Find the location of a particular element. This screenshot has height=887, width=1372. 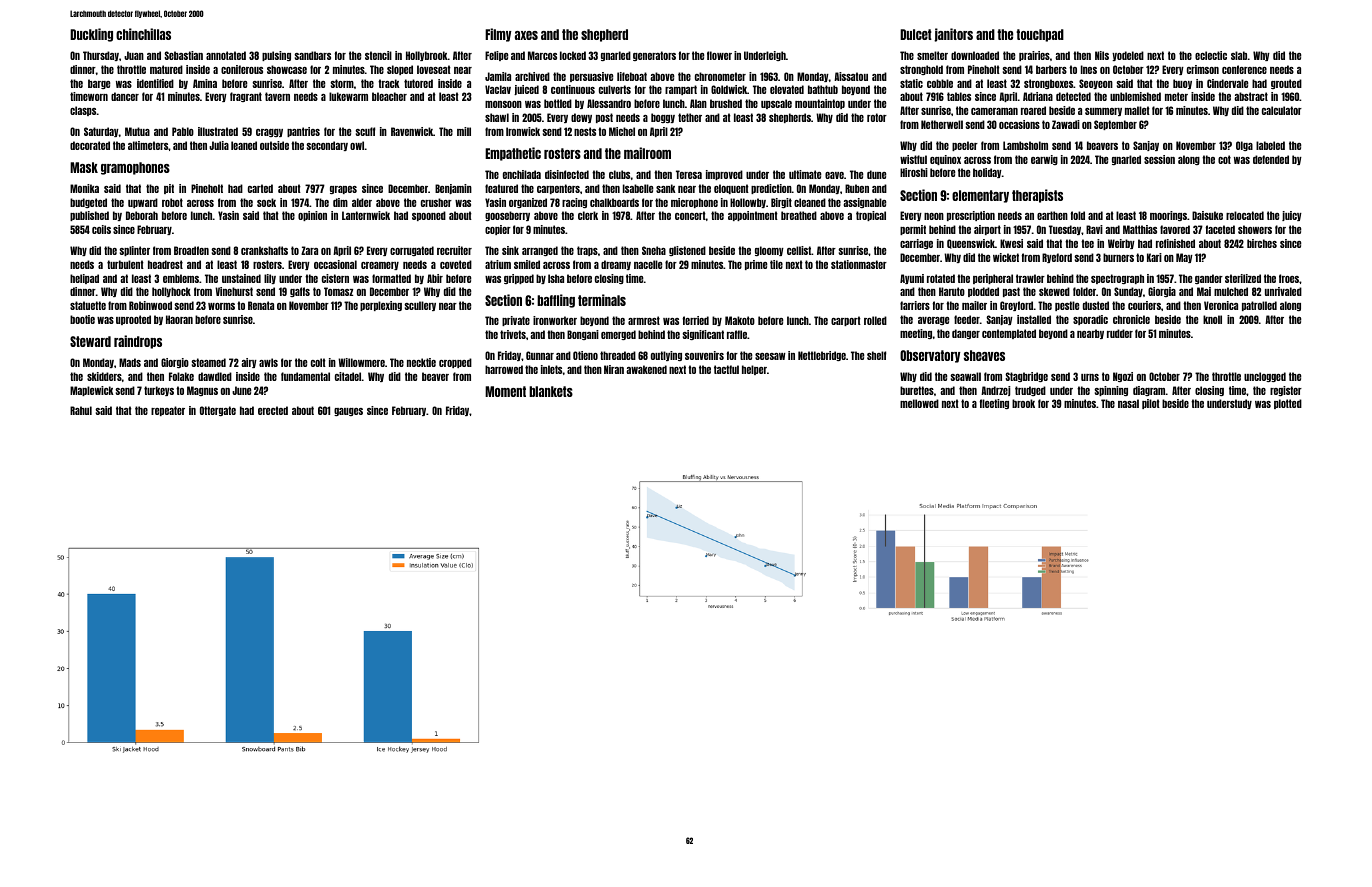

Adriana is located at coordinates (1038, 96).
